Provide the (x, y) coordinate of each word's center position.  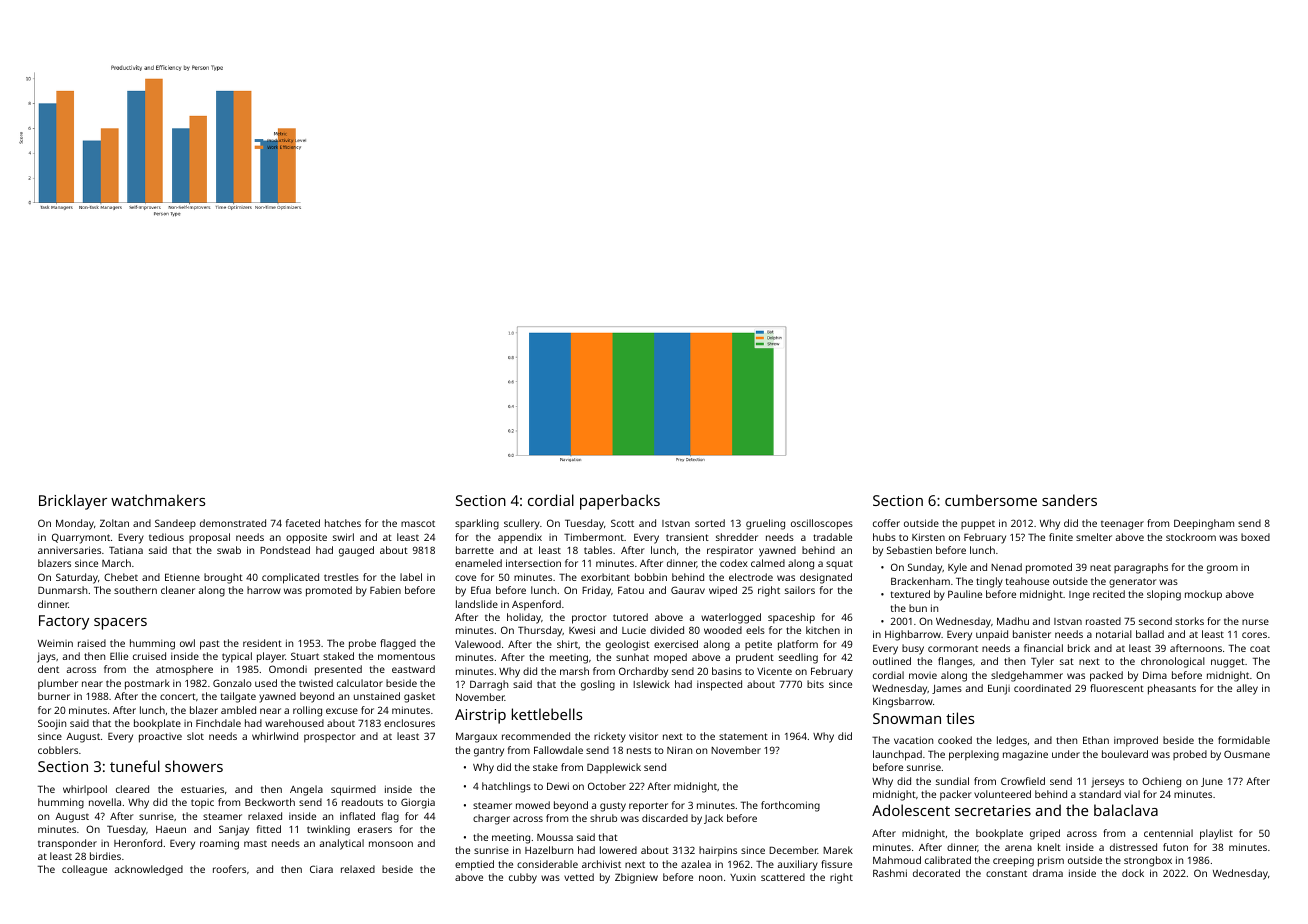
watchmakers (158, 500)
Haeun (171, 829)
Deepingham (1204, 524)
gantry (489, 752)
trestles (341, 577)
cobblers (58, 750)
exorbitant (605, 577)
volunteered (1002, 794)
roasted (1103, 621)
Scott (622, 523)
